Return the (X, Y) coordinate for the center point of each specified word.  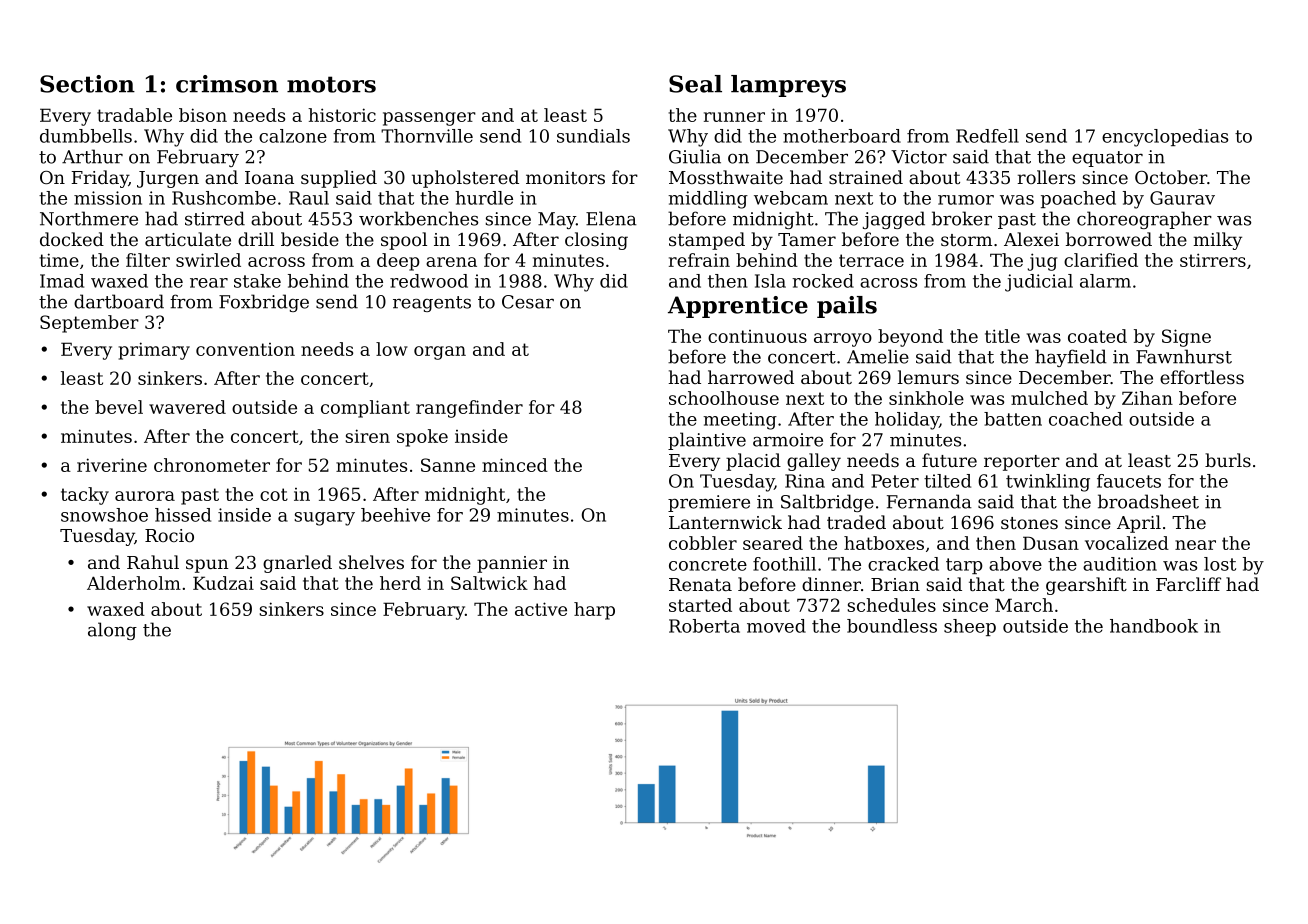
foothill (784, 564)
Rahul (153, 562)
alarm (1105, 281)
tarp (964, 566)
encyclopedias (1165, 138)
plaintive (707, 441)
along (112, 631)
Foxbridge (264, 303)
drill (256, 239)
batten (1013, 419)
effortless (1202, 377)
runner (734, 117)
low (392, 349)
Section (87, 84)
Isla (770, 281)
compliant (365, 409)
